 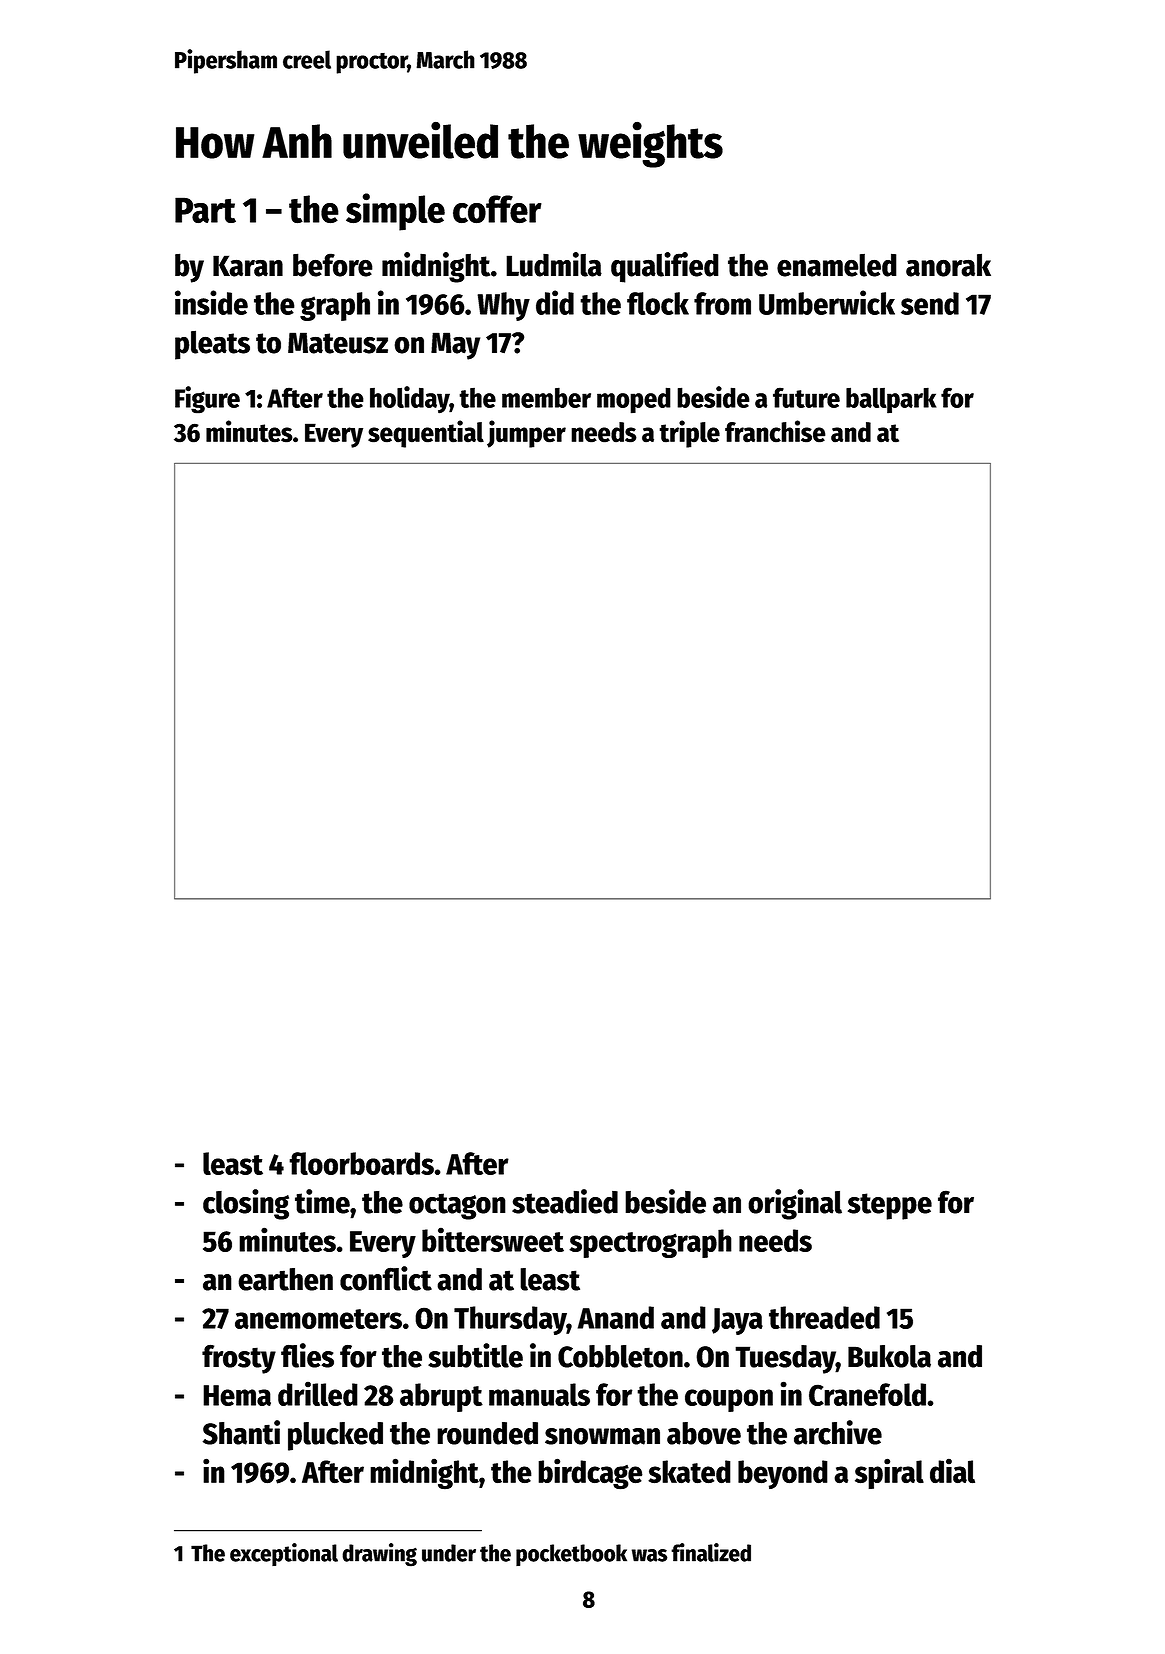 I want to click on jumper, so click(x=526, y=434).
